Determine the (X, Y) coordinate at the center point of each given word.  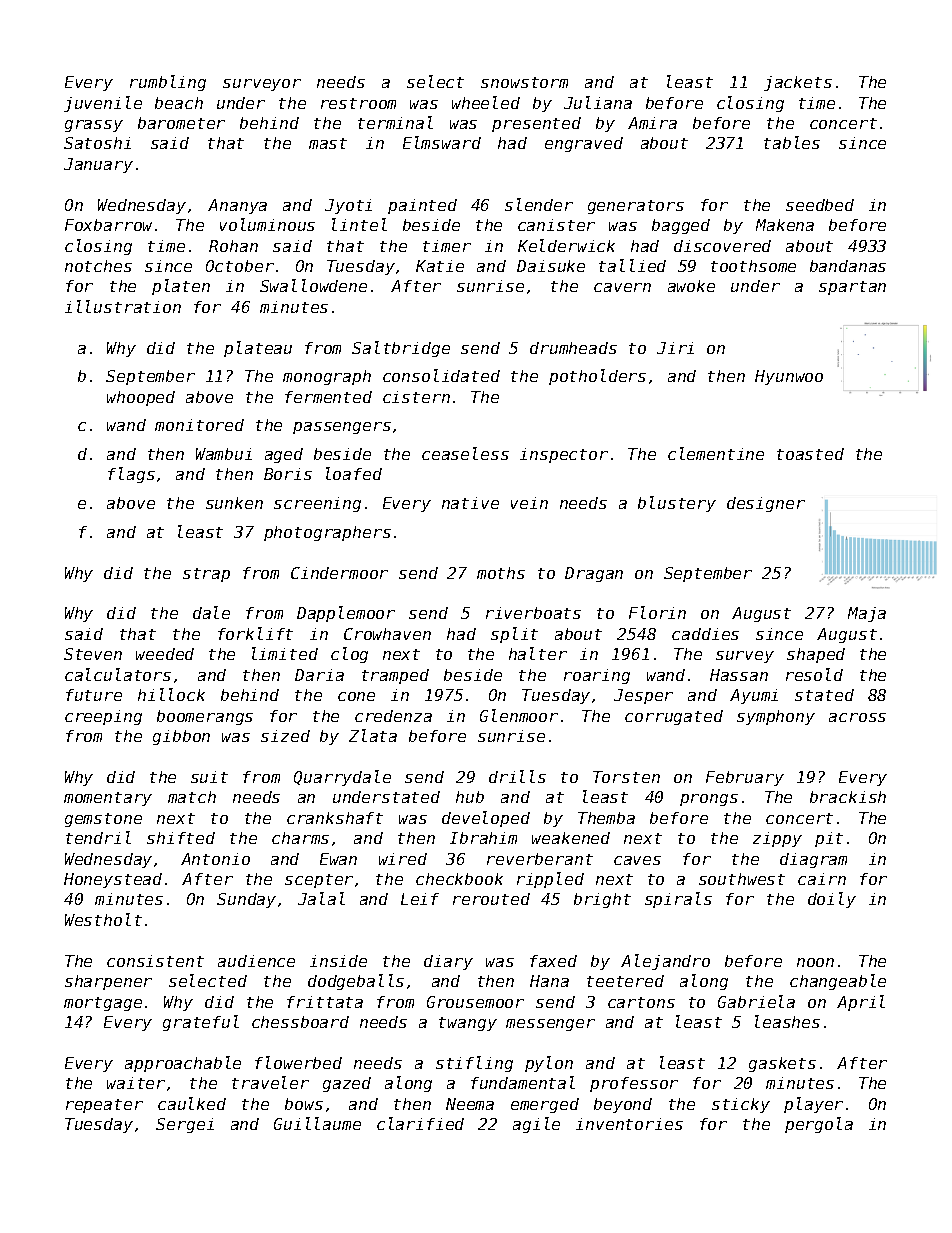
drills (517, 776)
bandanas (848, 266)
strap (206, 575)
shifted (181, 838)
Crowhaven (387, 634)
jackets (798, 83)
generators (636, 207)
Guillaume (317, 1123)
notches (98, 266)
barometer (181, 123)
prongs (709, 800)
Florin (657, 612)
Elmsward (442, 142)
